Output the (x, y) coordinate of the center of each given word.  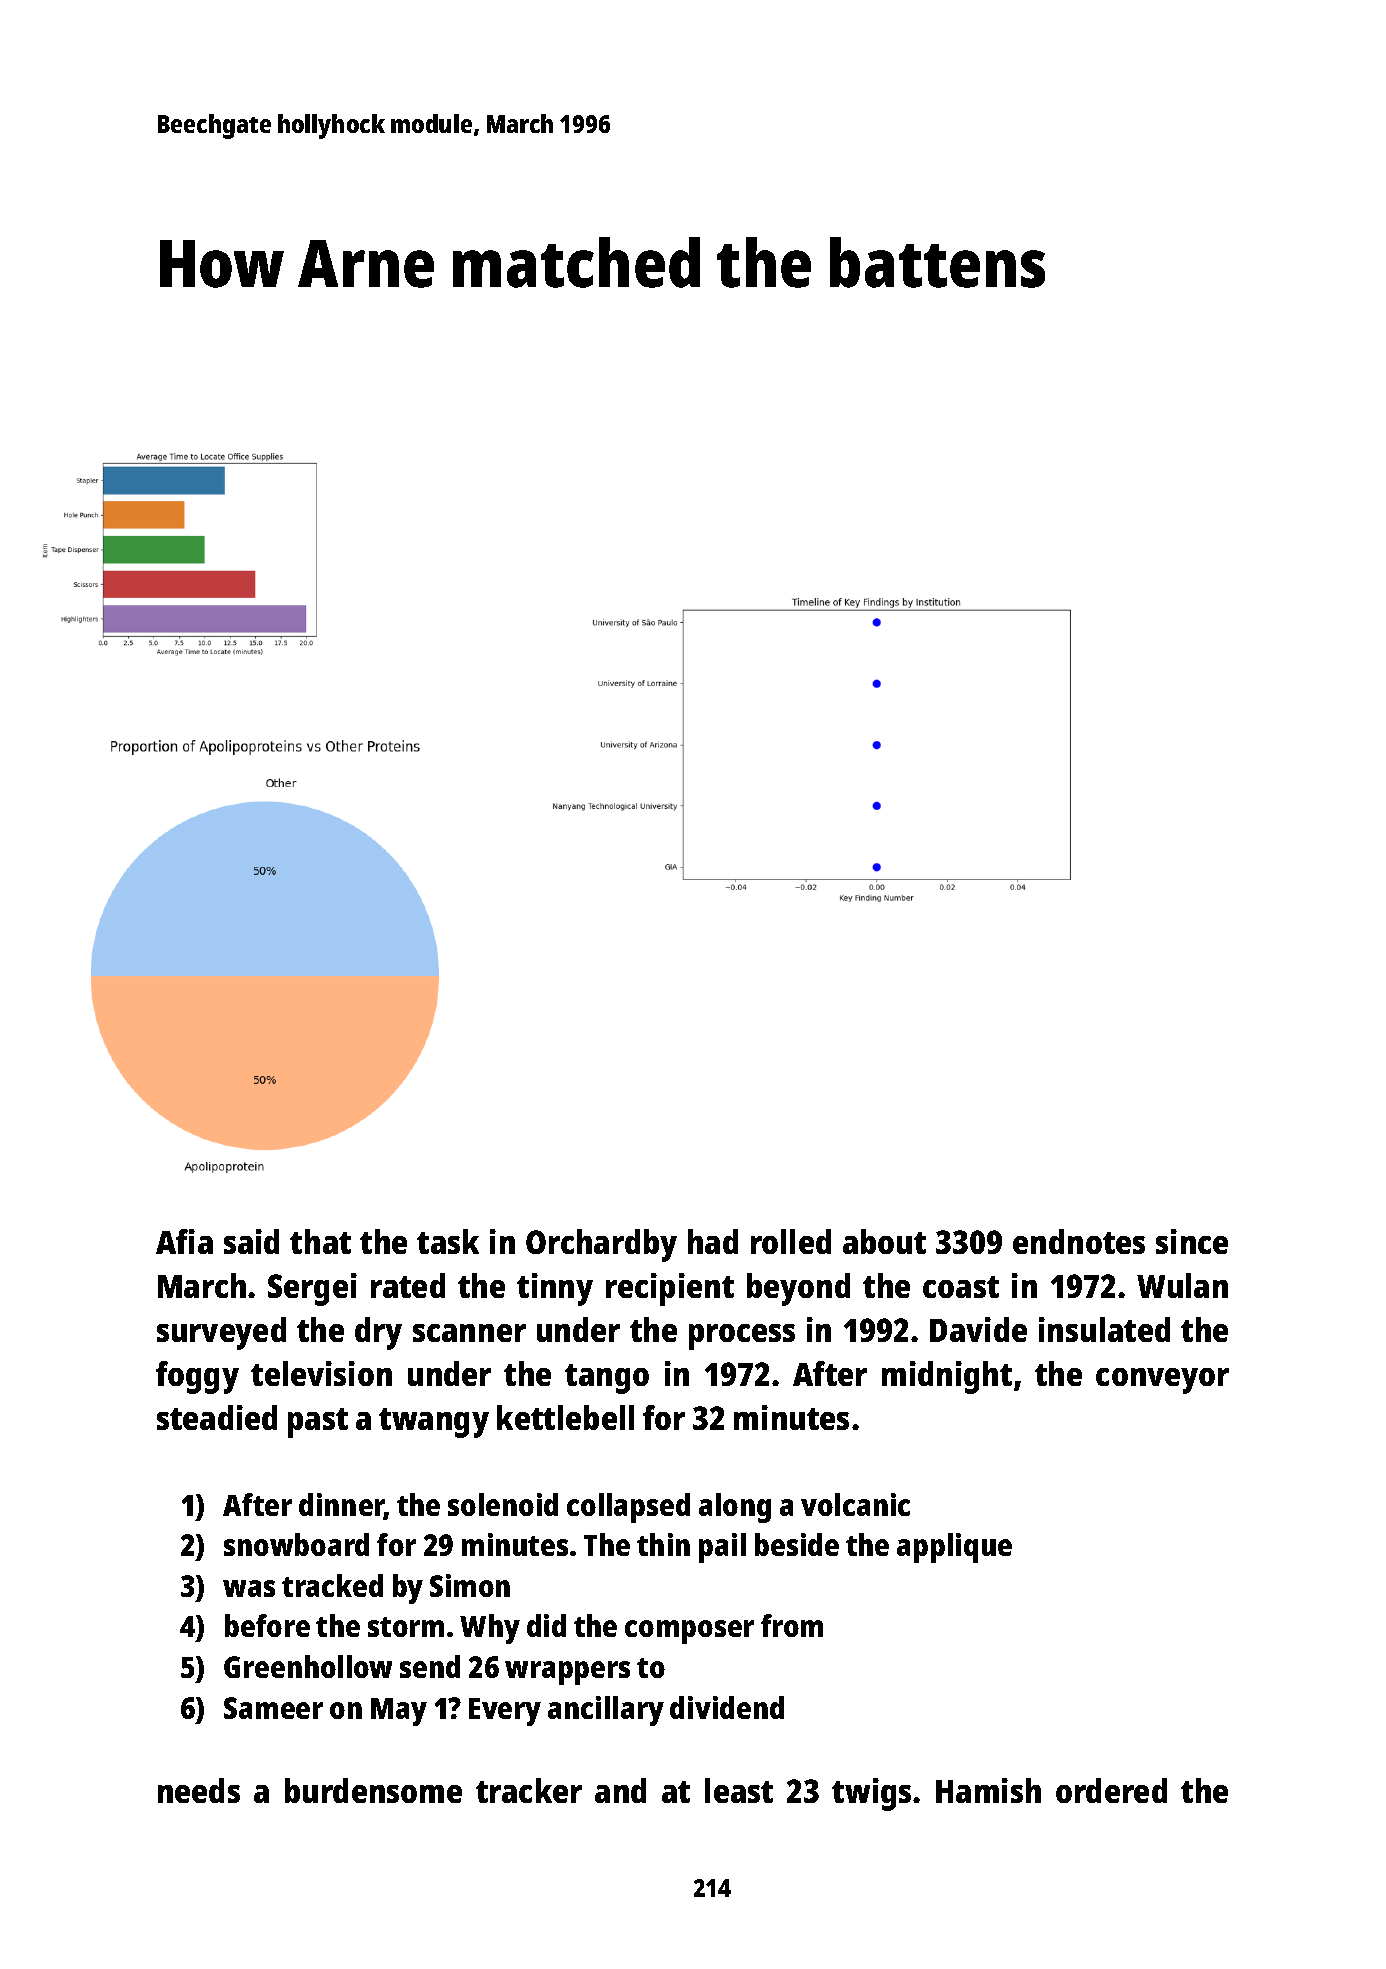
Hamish (988, 1790)
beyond (798, 1289)
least (739, 1790)
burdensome (373, 1790)
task (448, 1241)
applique (954, 1548)
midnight (947, 1377)
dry (378, 1333)
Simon (470, 1585)
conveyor (1162, 1381)
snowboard (296, 1544)
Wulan (1182, 1285)
